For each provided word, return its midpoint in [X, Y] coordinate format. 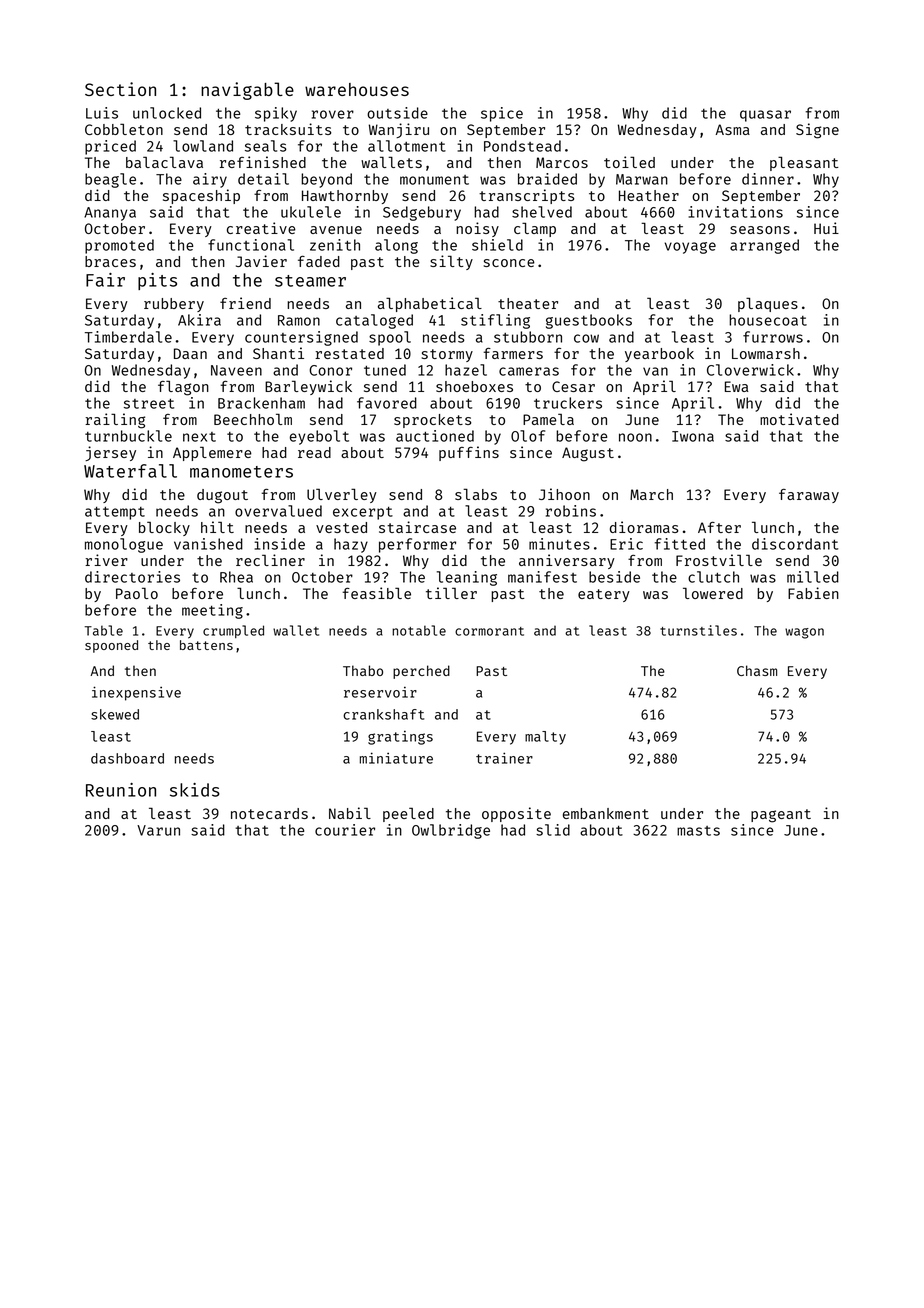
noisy [477, 229]
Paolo [137, 593]
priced [110, 147]
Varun [158, 830]
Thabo [363, 670]
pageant [781, 816]
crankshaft [383, 714]
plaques [768, 304]
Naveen [236, 370]
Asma [732, 129]
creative [261, 228]
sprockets [432, 421]
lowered [713, 593]
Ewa [737, 386]
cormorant [489, 631]
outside [397, 113]
